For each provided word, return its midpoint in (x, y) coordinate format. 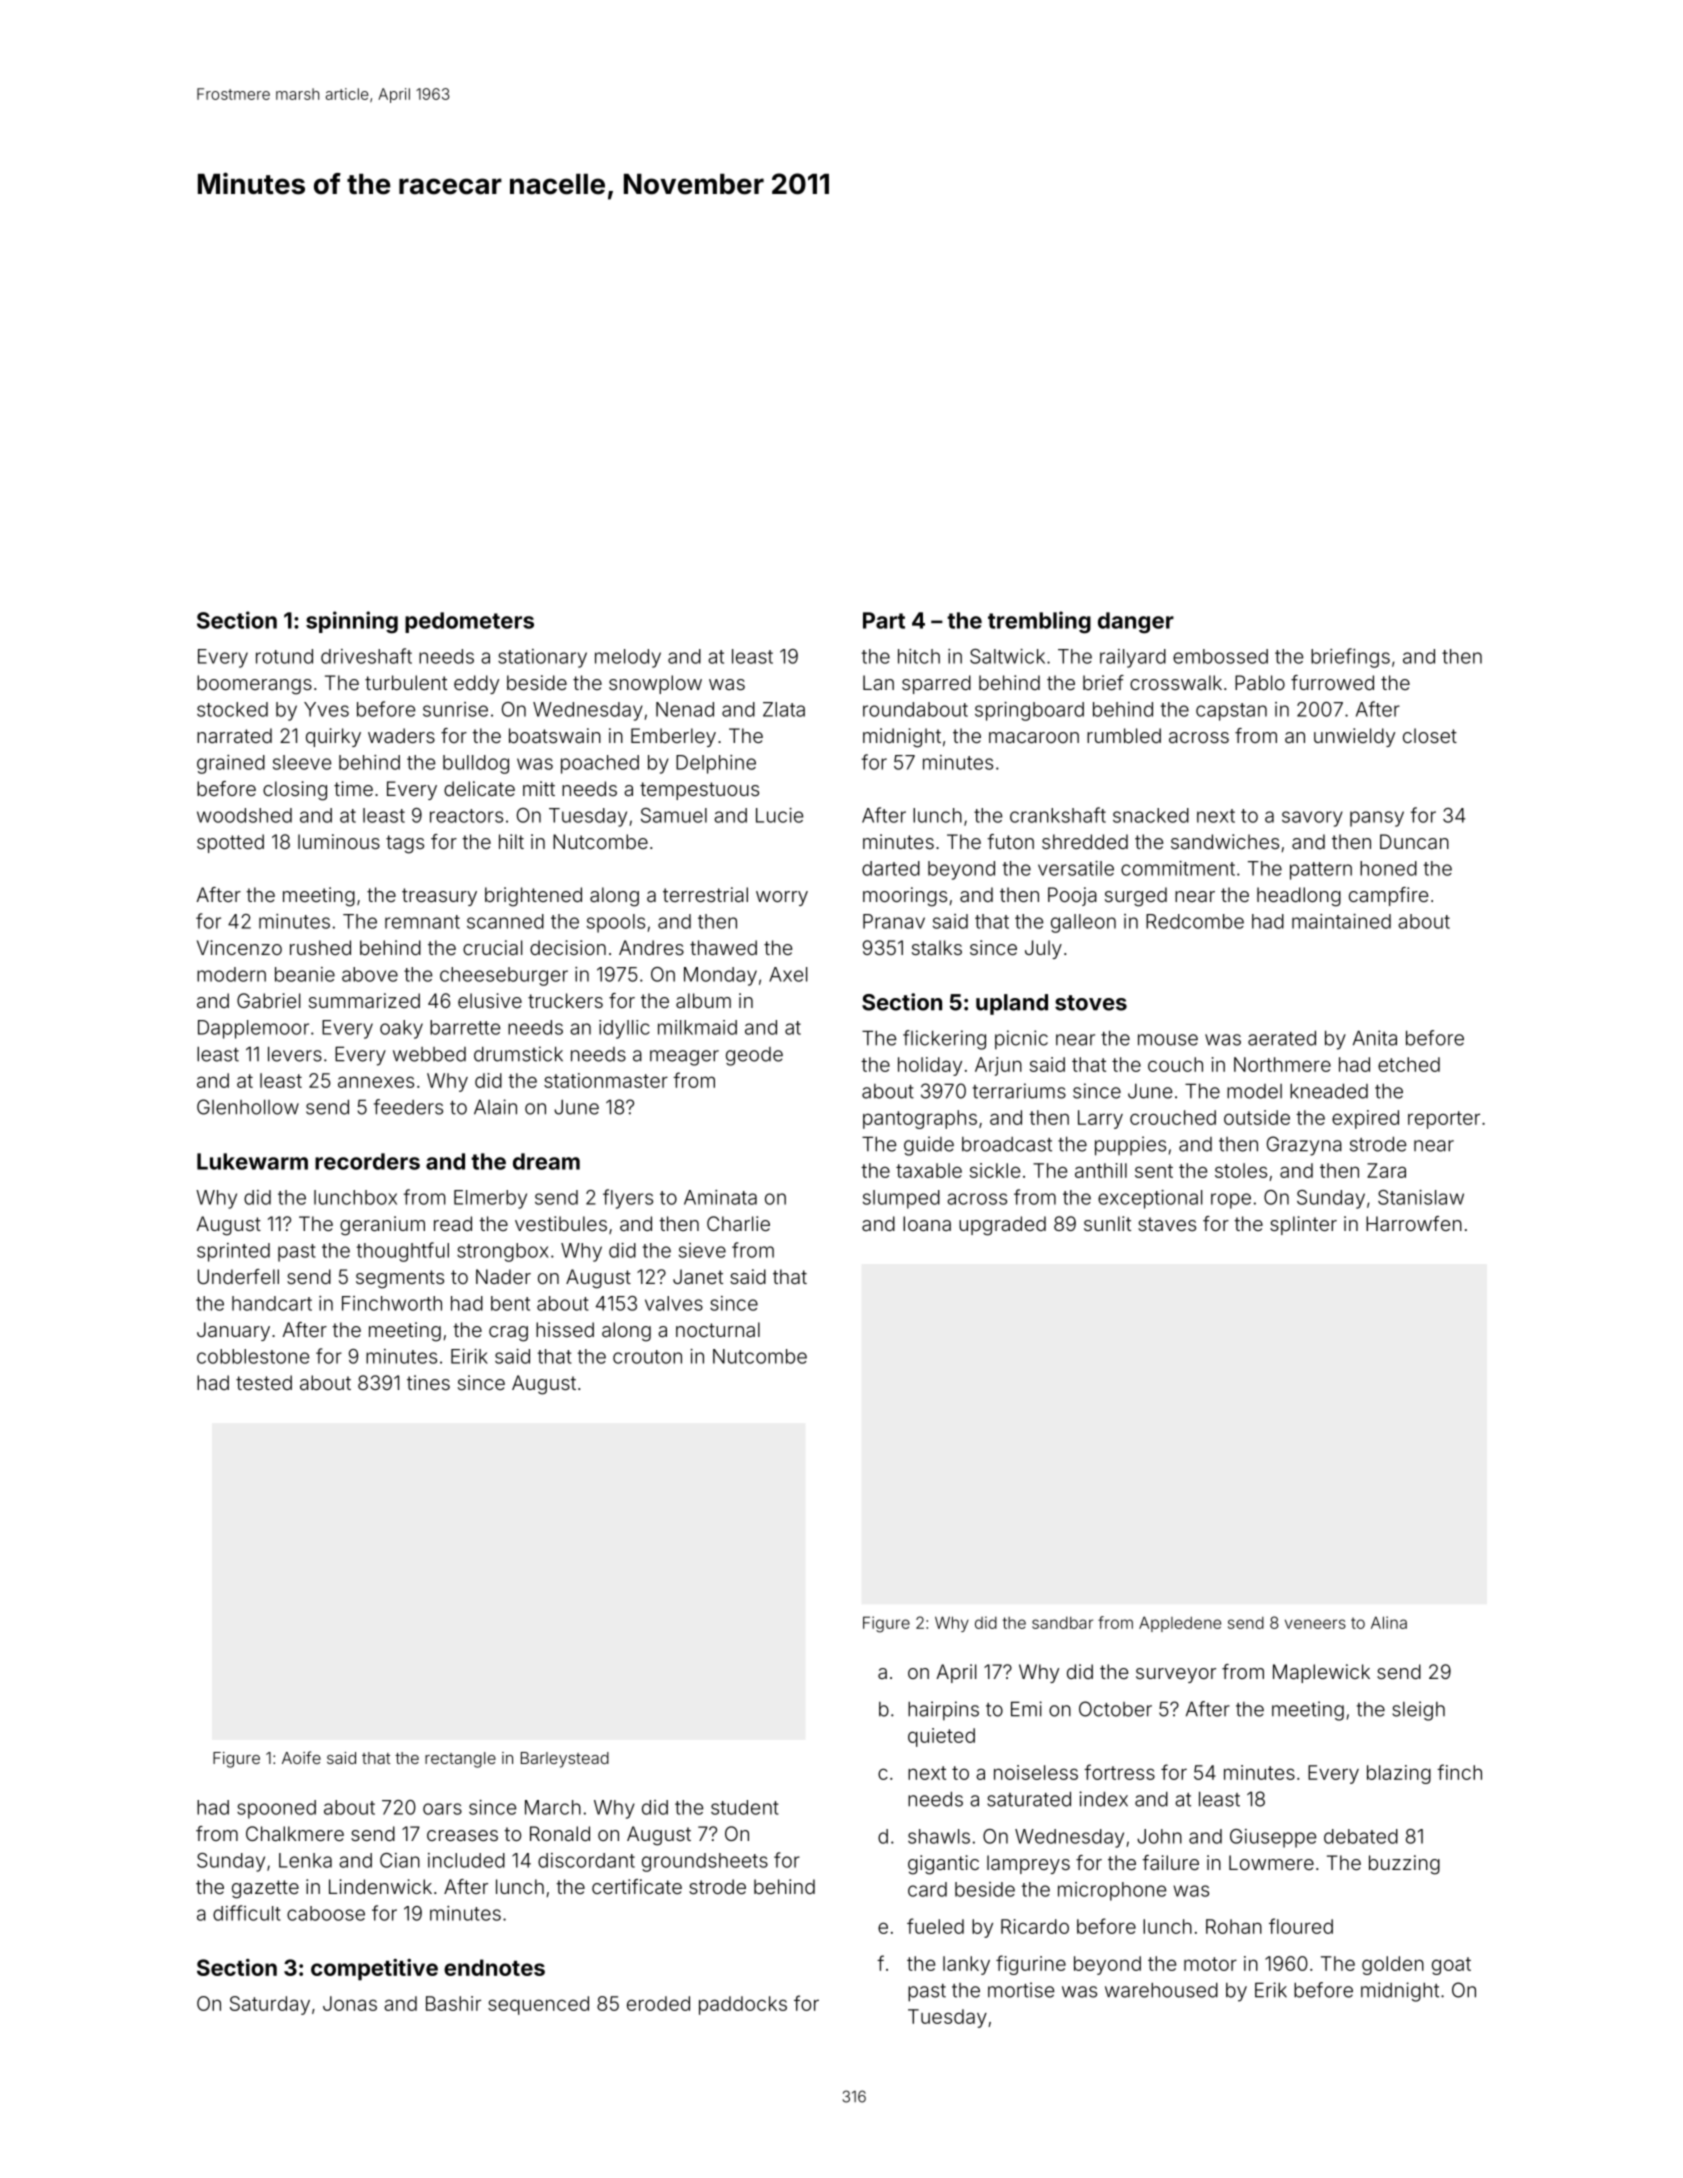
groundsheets (705, 1862)
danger (1136, 623)
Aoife (301, 1757)
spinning (352, 622)
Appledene (1180, 1624)
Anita (1375, 1038)
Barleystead (565, 1760)
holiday (930, 1066)
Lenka (305, 1860)
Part (884, 620)
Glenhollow (248, 1107)
